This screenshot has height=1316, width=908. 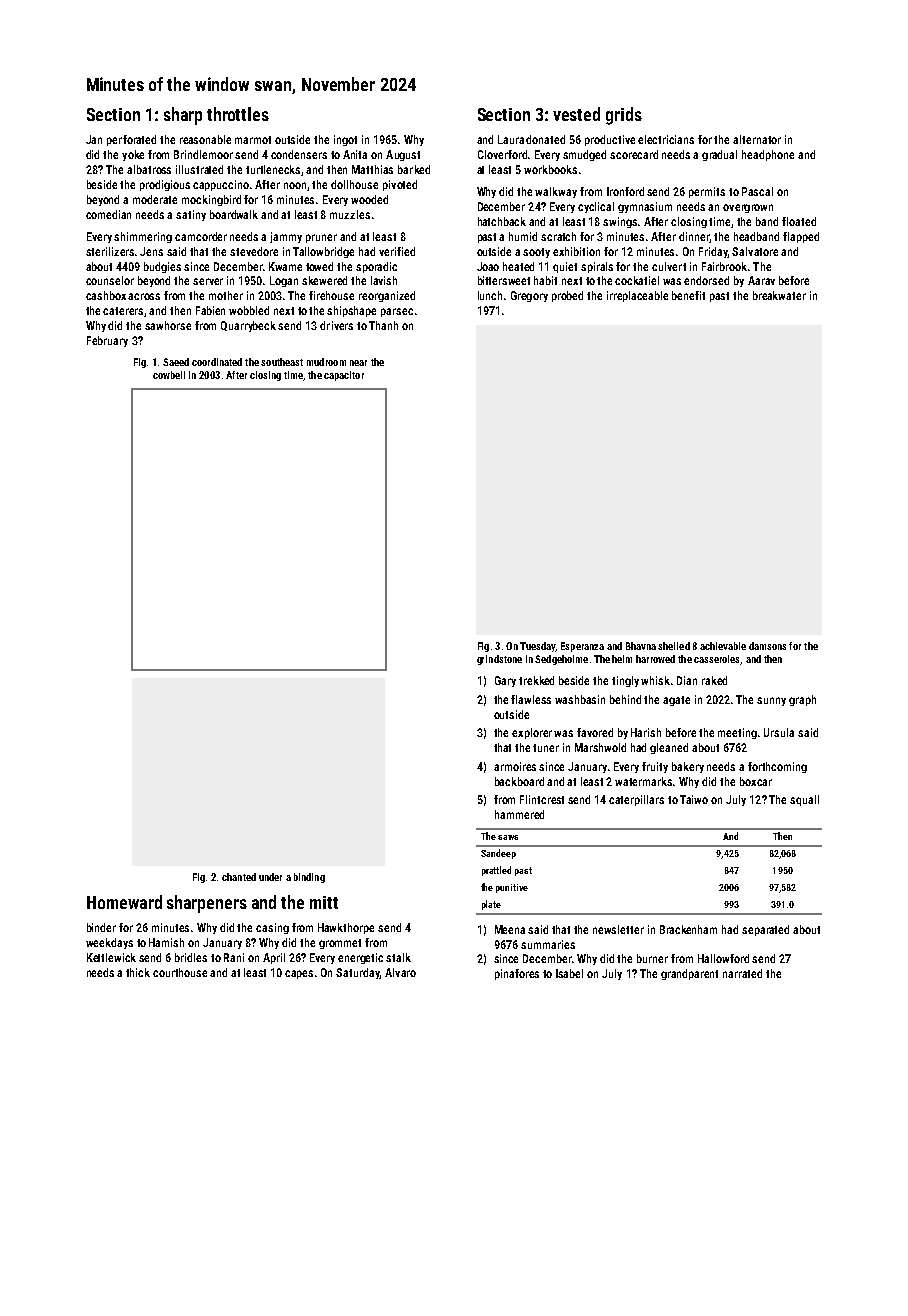 What do you see at coordinates (538, 647) in the screenshot?
I see `Tuesday` at bounding box center [538, 647].
